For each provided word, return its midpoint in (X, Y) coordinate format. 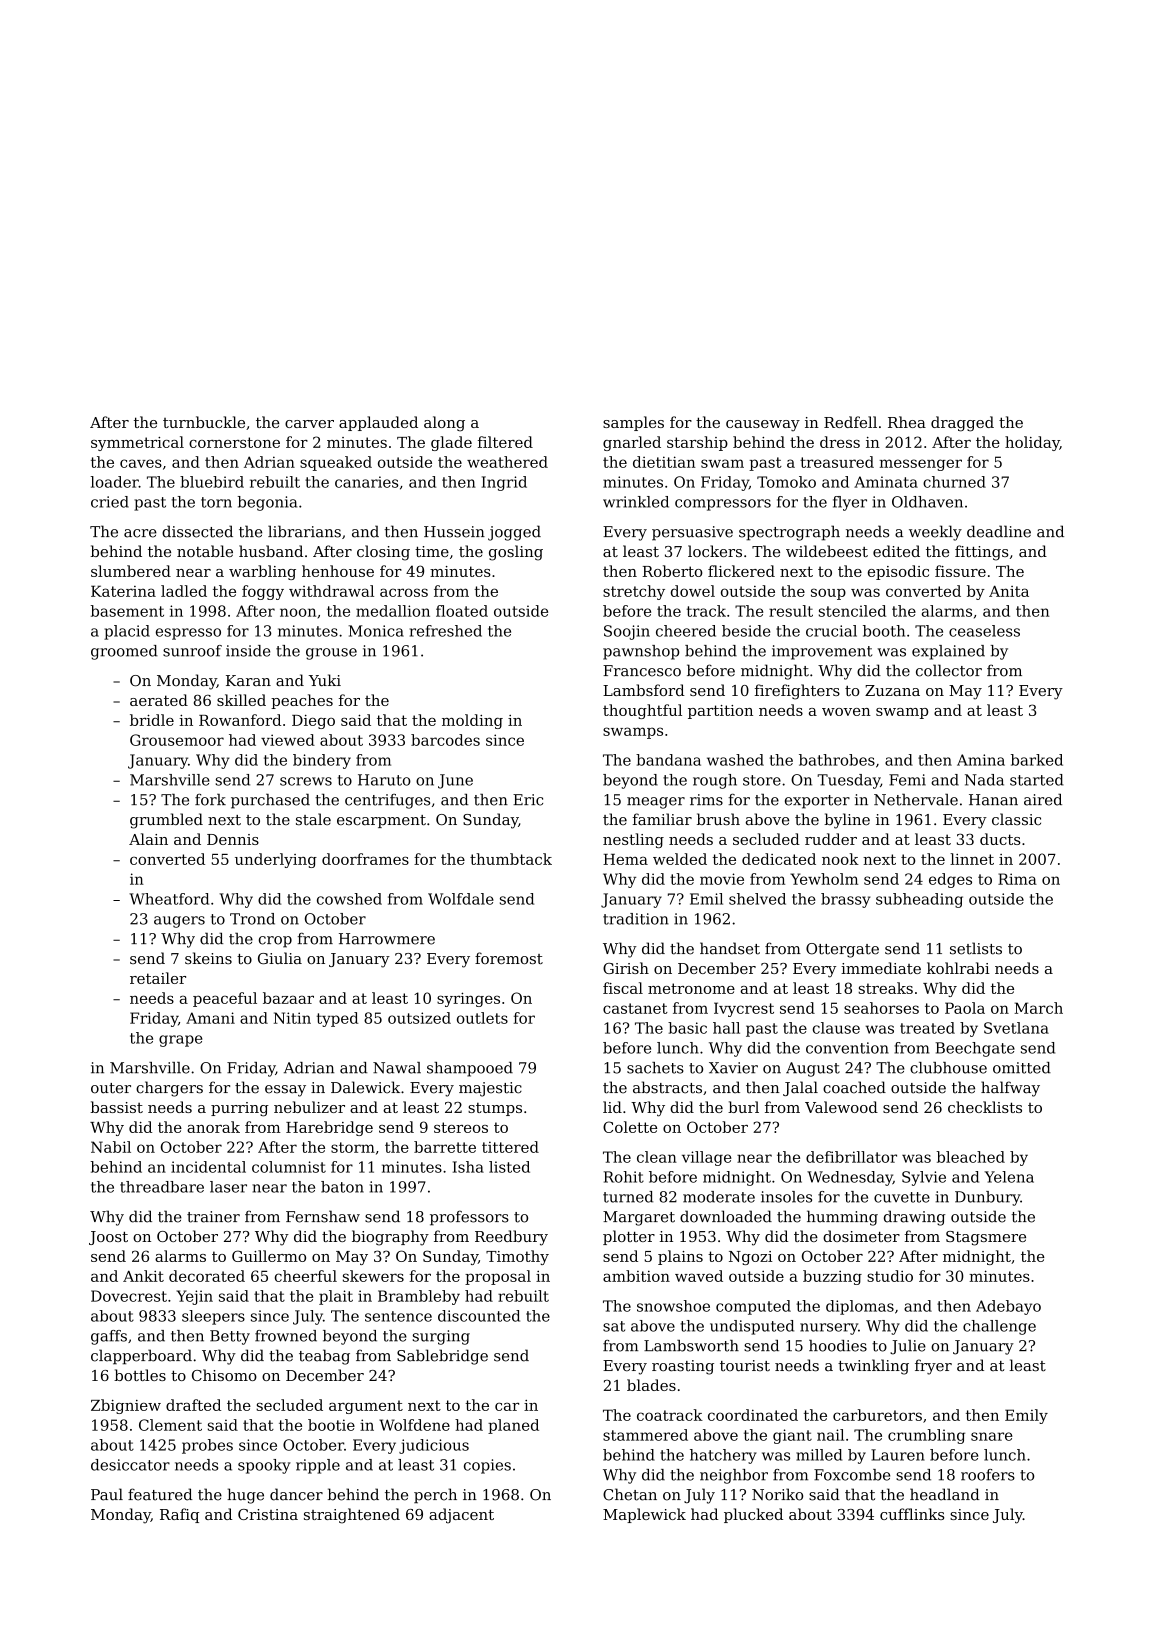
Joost (108, 1238)
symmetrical (137, 443)
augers (179, 922)
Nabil (111, 1147)
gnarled (632, 443)
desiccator (130, 1465)
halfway (1010, 1089)
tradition (636, 919)
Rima (1017, 879)
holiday (1032, 443)
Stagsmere (986, 1238)
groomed (124, 652)
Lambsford (644, 690)
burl (743, 1107)
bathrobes (837, 760)
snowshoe (673, 1306)
